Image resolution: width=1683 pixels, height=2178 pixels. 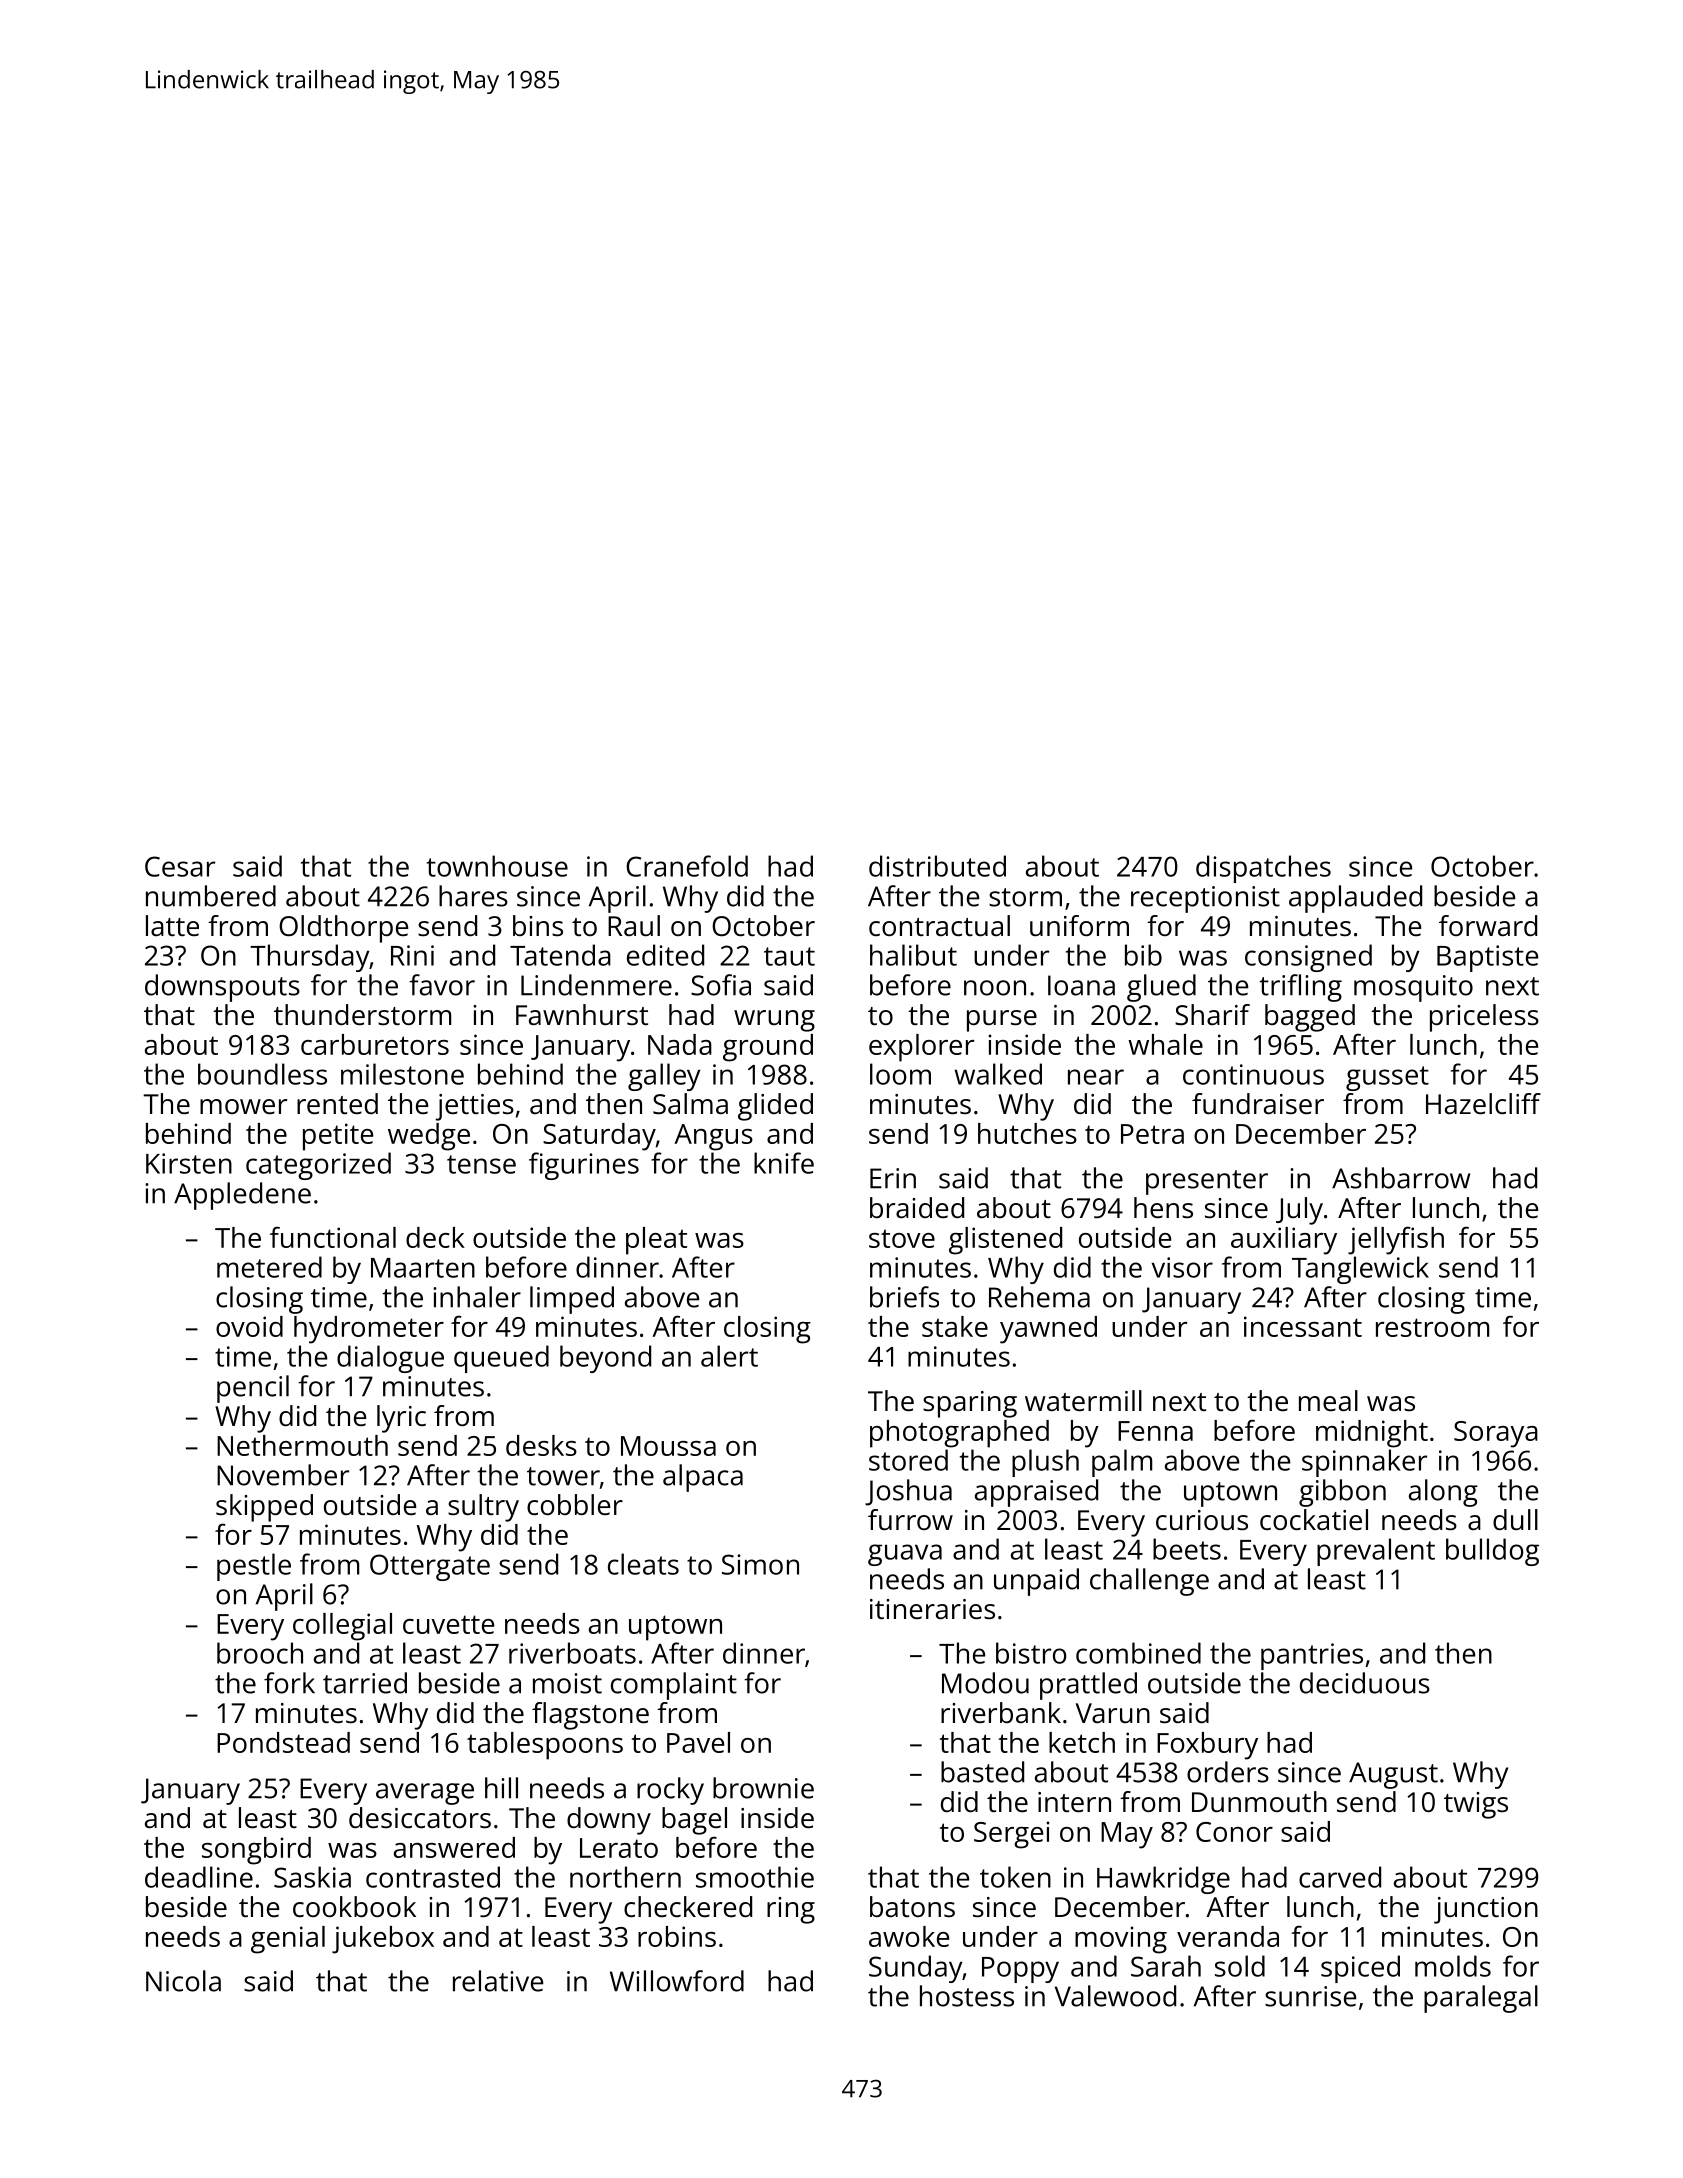 What do you see at coordinates (1515, 1519) in the screenshot?
I see `dull` at bounding box center [1515, 1519].
